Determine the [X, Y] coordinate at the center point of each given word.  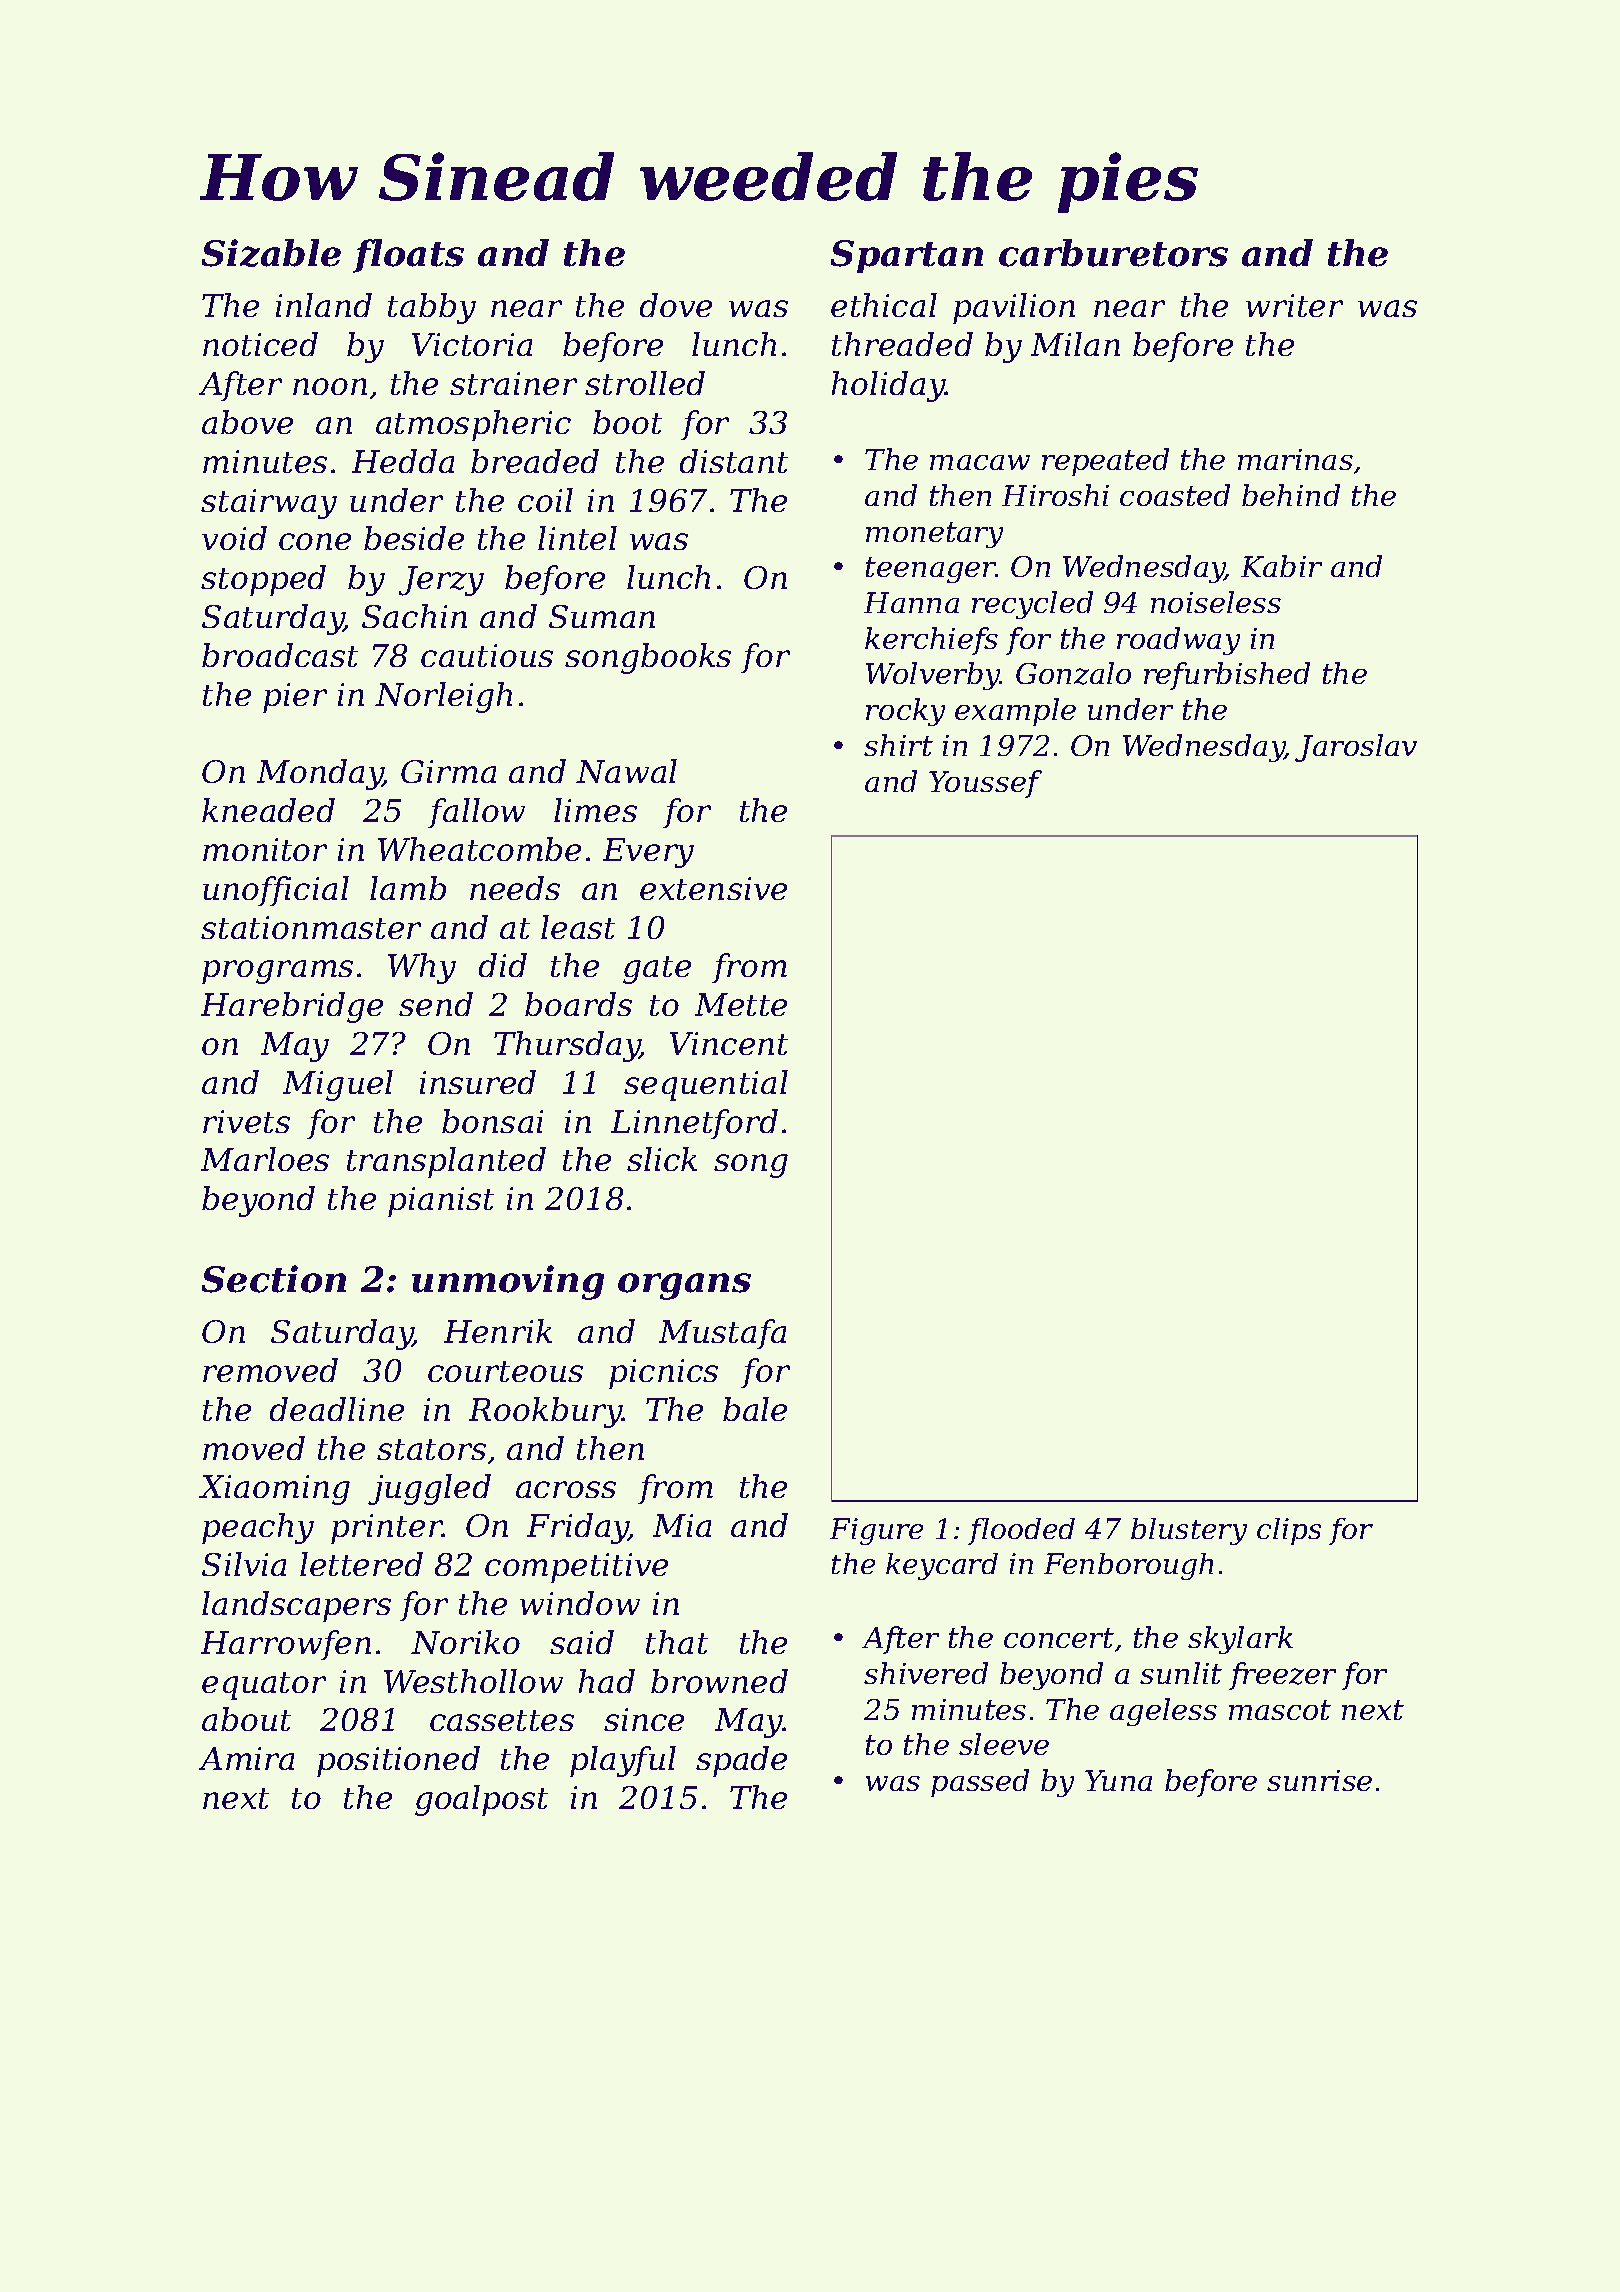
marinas [1295, 459]
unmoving [508, 1282]
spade [741, 1761]
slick [662, 1159]
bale [755, 1409]
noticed [260, 344]
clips [1289, 1531]
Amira [246, 1758]
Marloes [265, 1159]
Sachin [414, 616]
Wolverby [933, 676]
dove [676, 305]
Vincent [729, 1043]
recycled [1032, 605]
